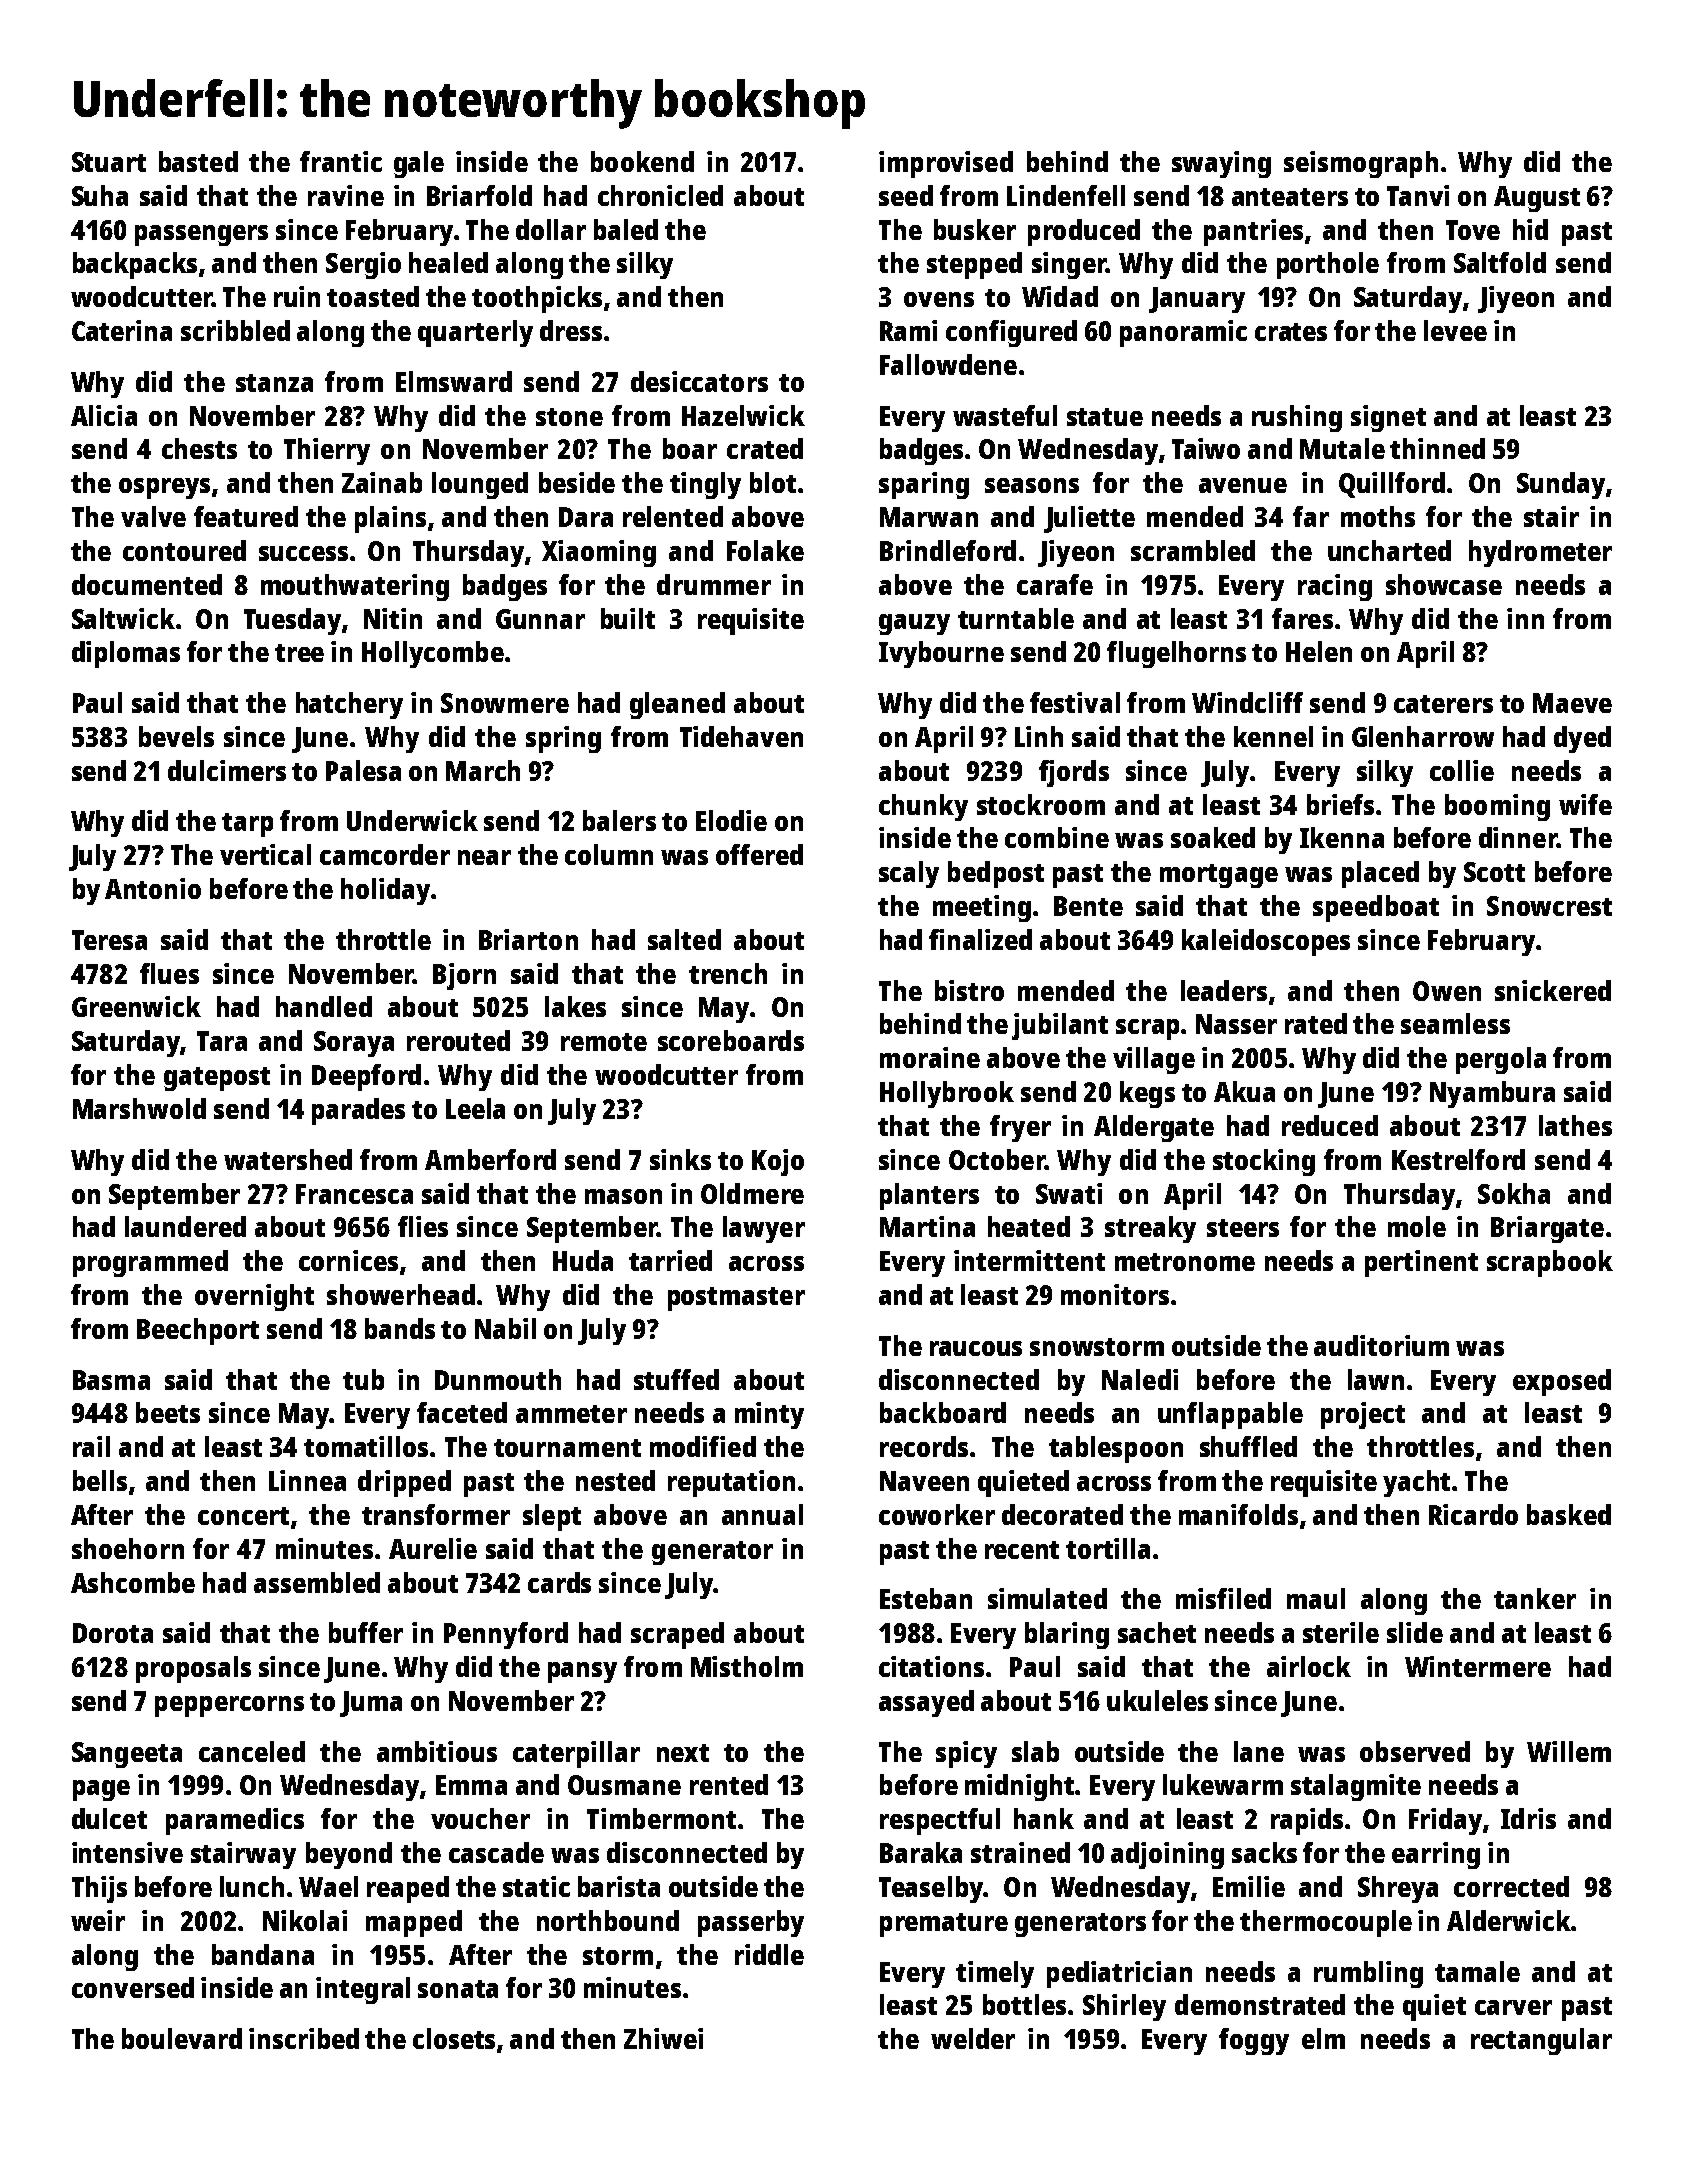 The image size is (1683, 2178). What do you see at coordinates (1530, 229) in the screenshot?
I see `hid` at bounding box center [1530, 229].
